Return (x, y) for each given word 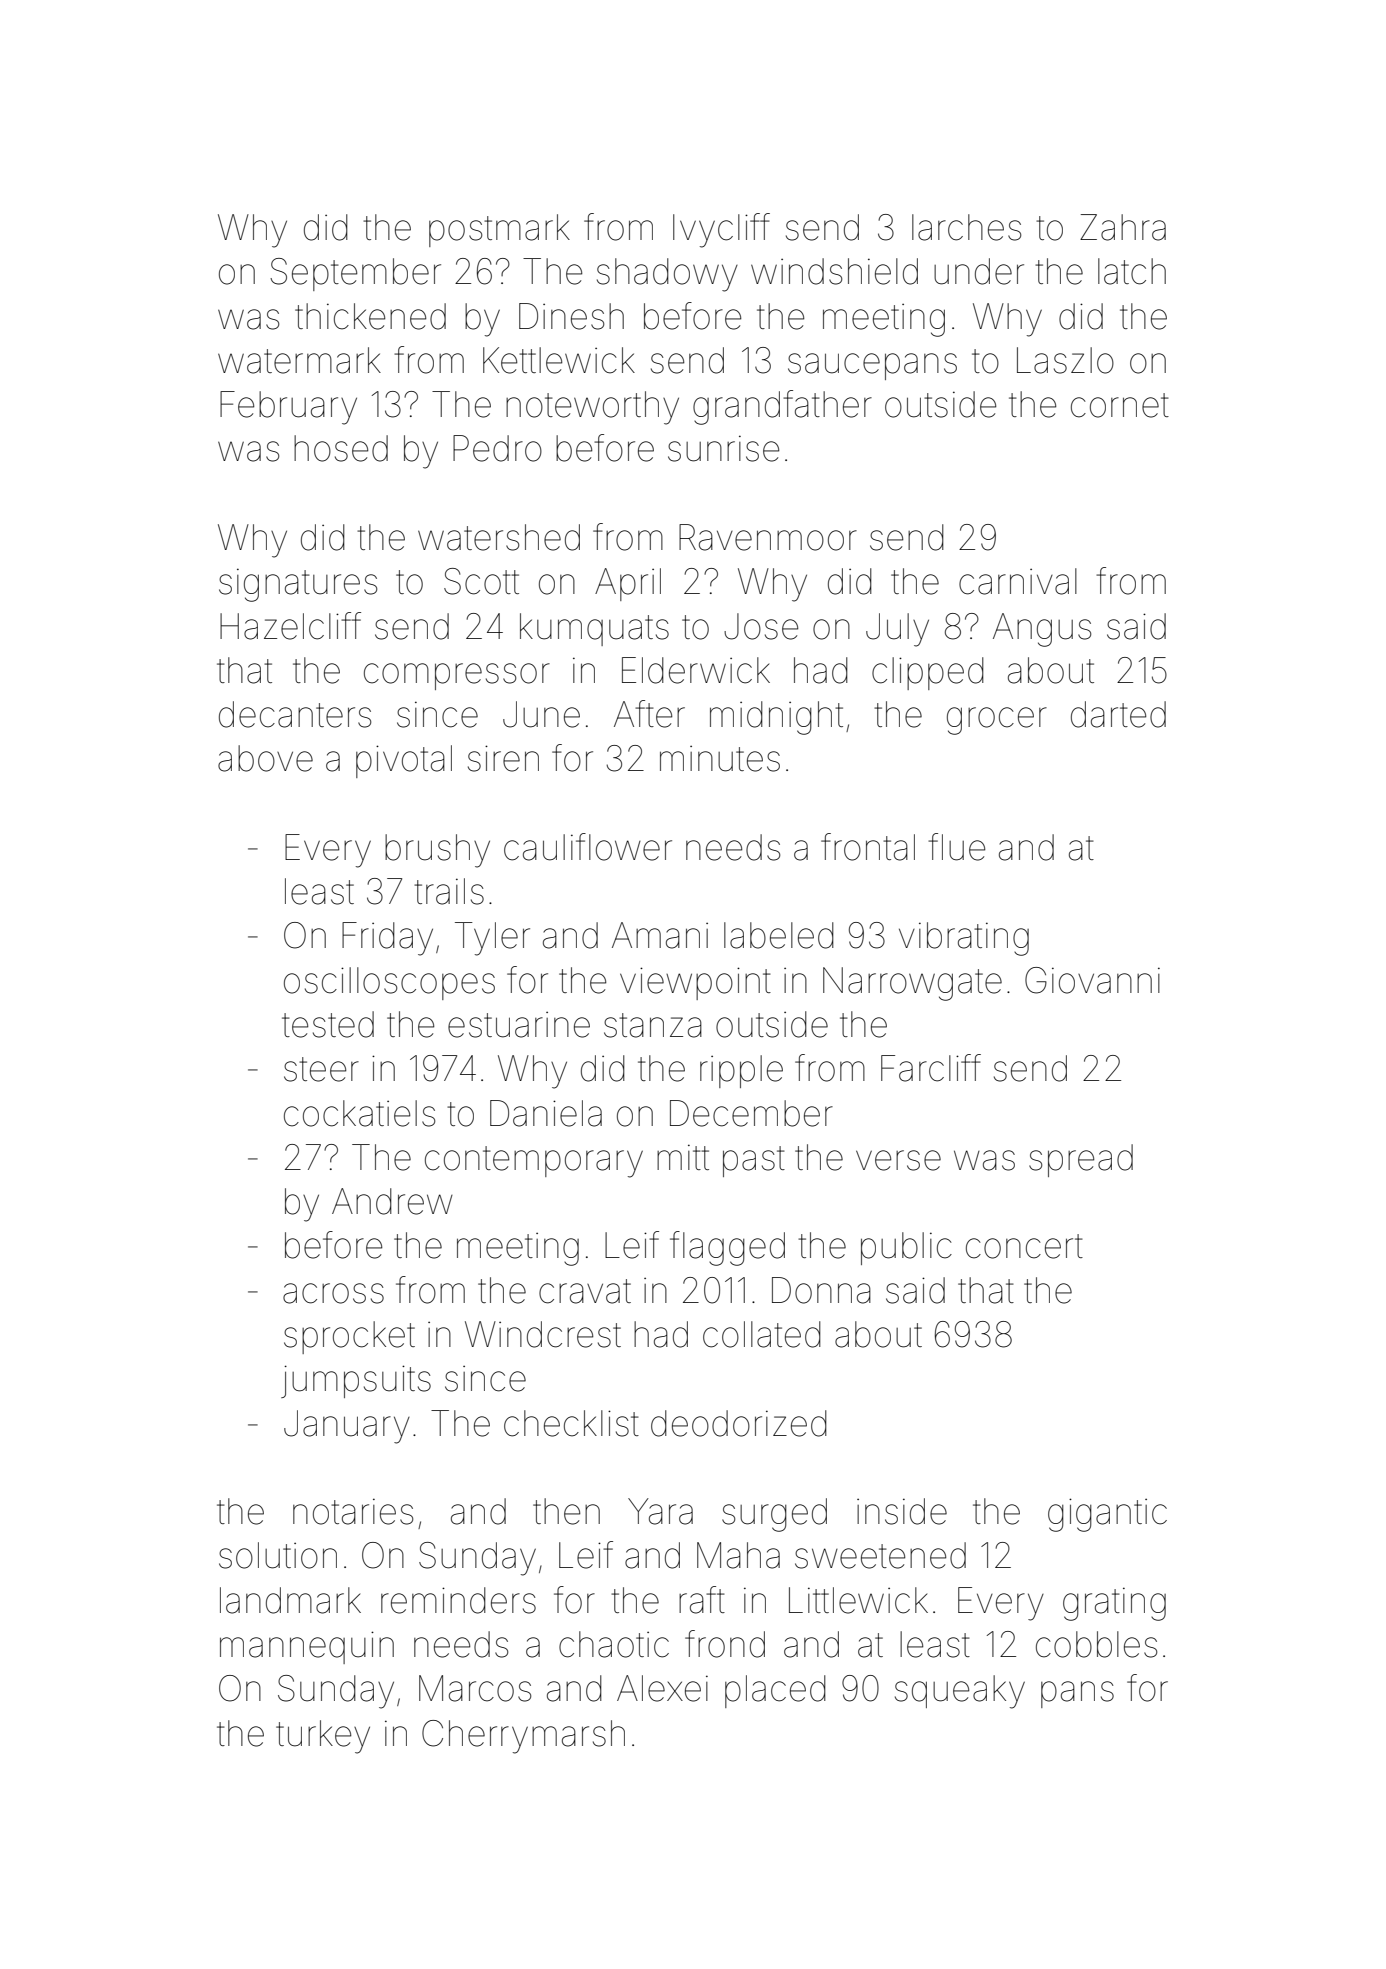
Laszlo (1065, 360)
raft (702, 1600)
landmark (290, 1600)
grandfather (782, 407)
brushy (437, 851)
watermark (299, 360)
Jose (761, 626)
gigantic (1107, 1515)
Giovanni (1092, 980)
